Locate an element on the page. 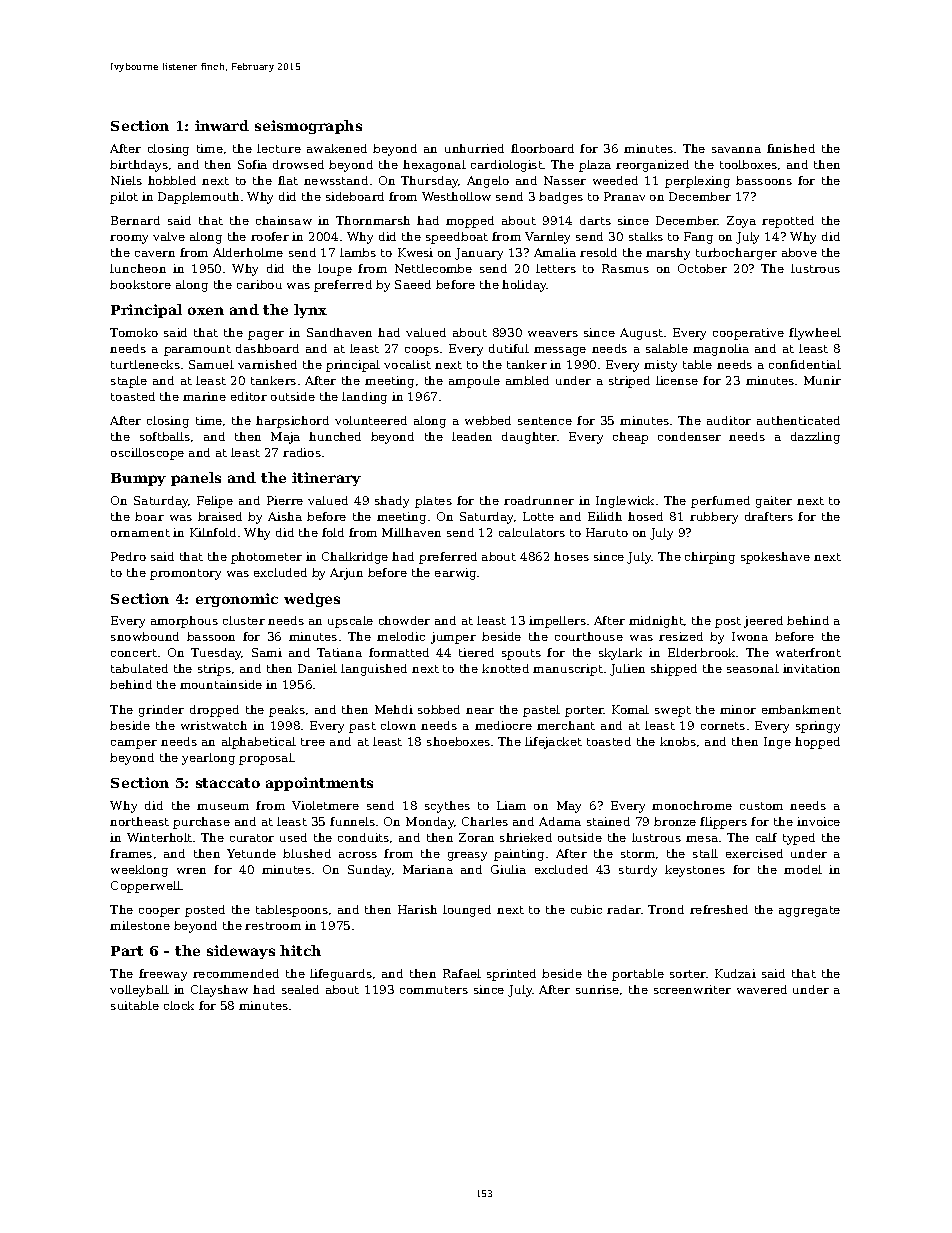 The width and height of the page is (952, 1233). Chalkridge is located at coordinates (355, 558).
